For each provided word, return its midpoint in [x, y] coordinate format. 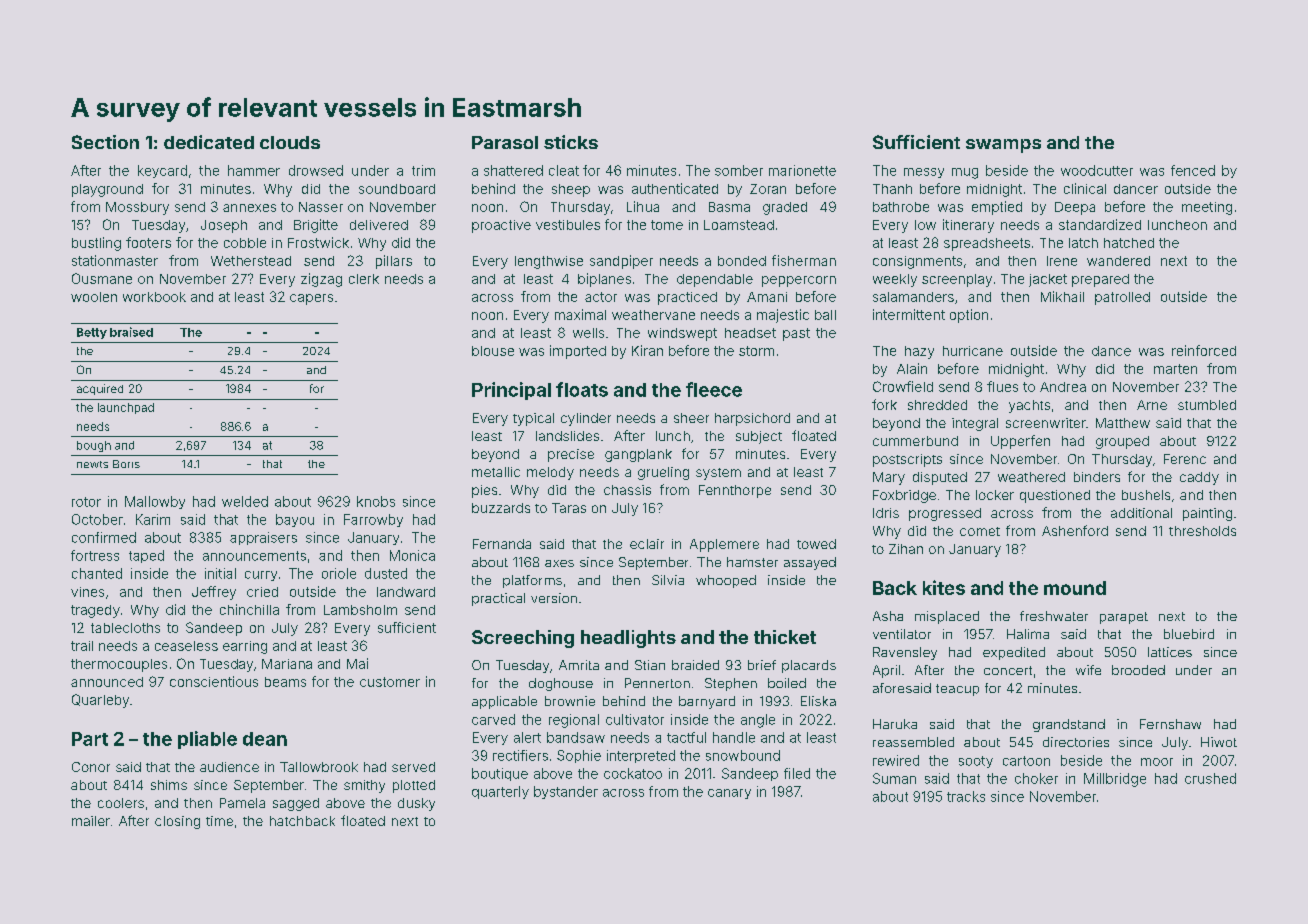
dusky [416, 804]
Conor [91, 767]
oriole [339, 573]
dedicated [209, 142]
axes [559, 563]
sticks [571, 142]
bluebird [1189, 634]
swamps [1003, 146]
